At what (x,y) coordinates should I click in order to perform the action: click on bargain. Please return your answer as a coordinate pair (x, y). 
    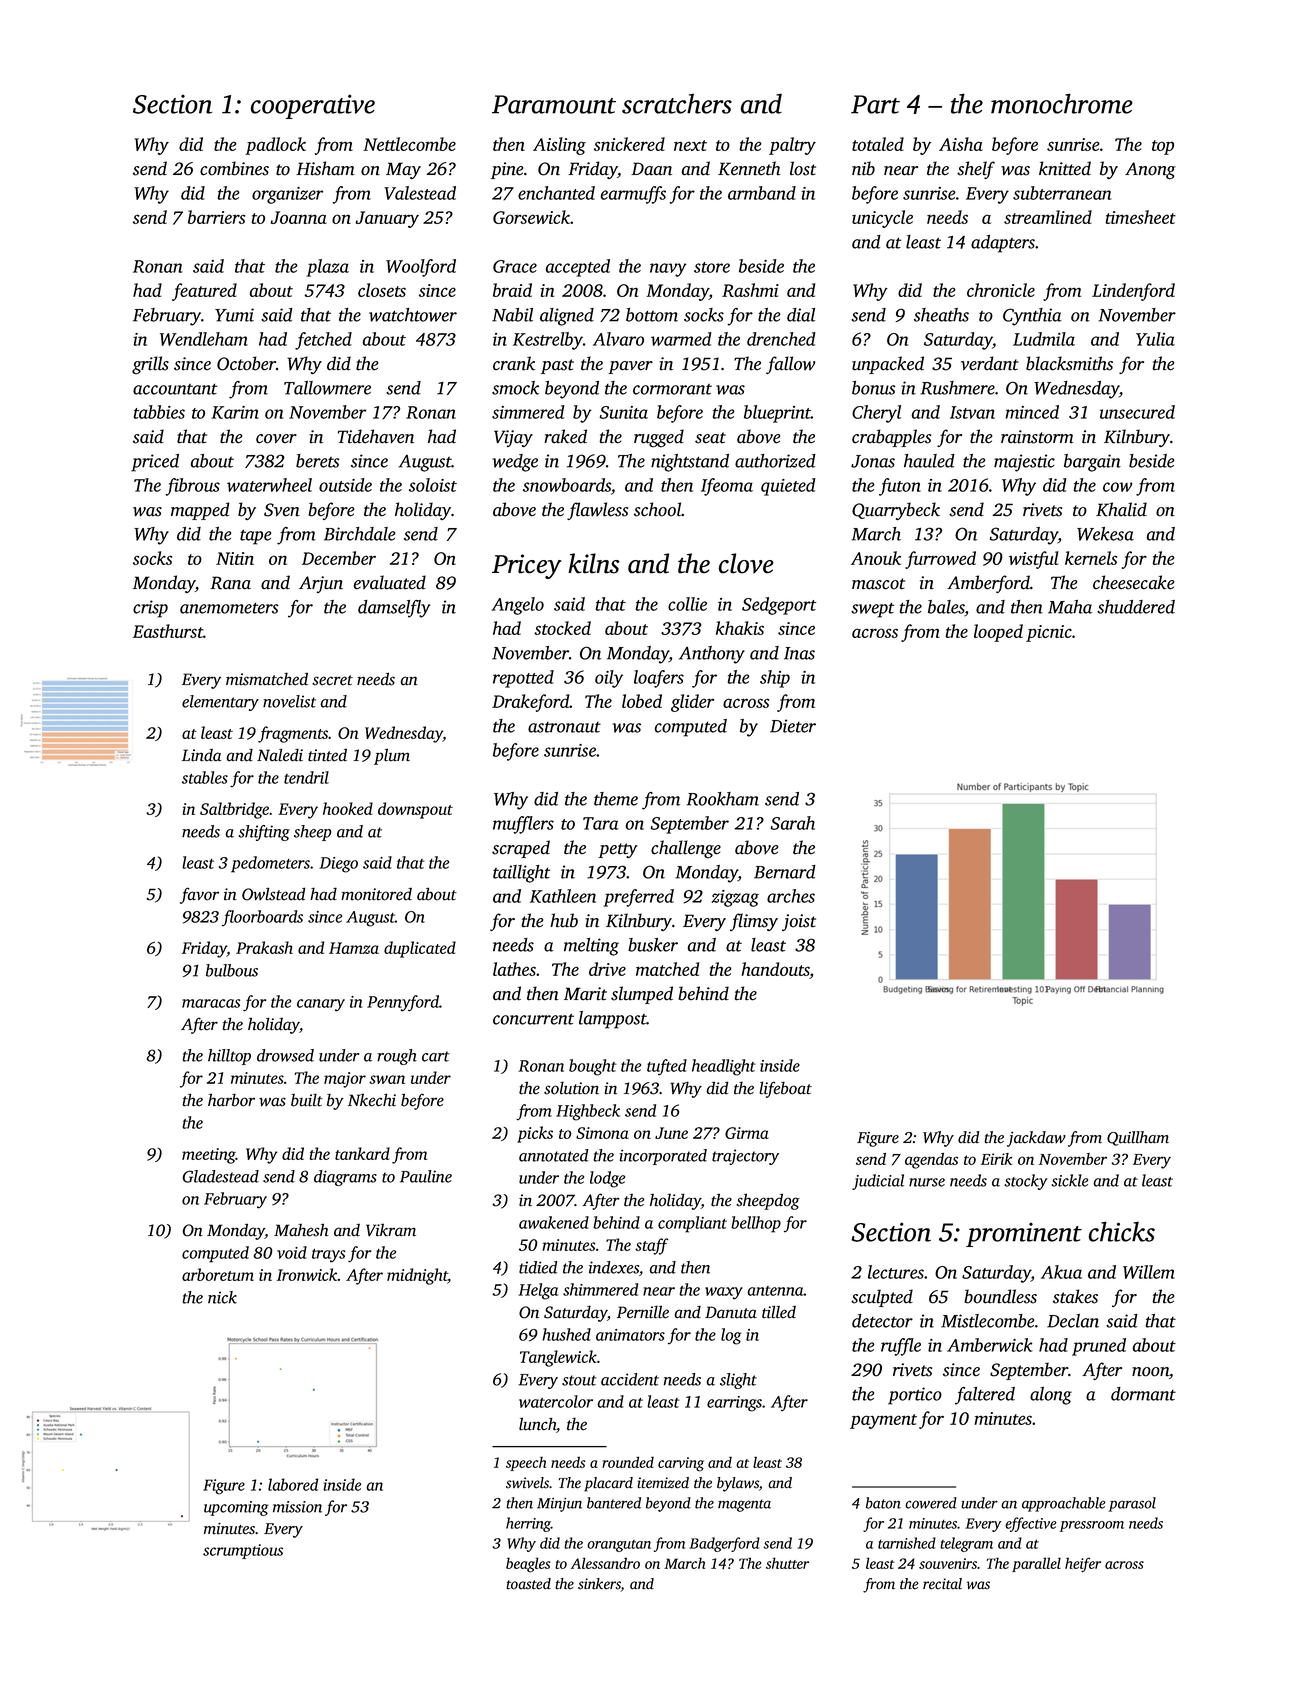
    Looking at the image, I should click on (1092, 463).
